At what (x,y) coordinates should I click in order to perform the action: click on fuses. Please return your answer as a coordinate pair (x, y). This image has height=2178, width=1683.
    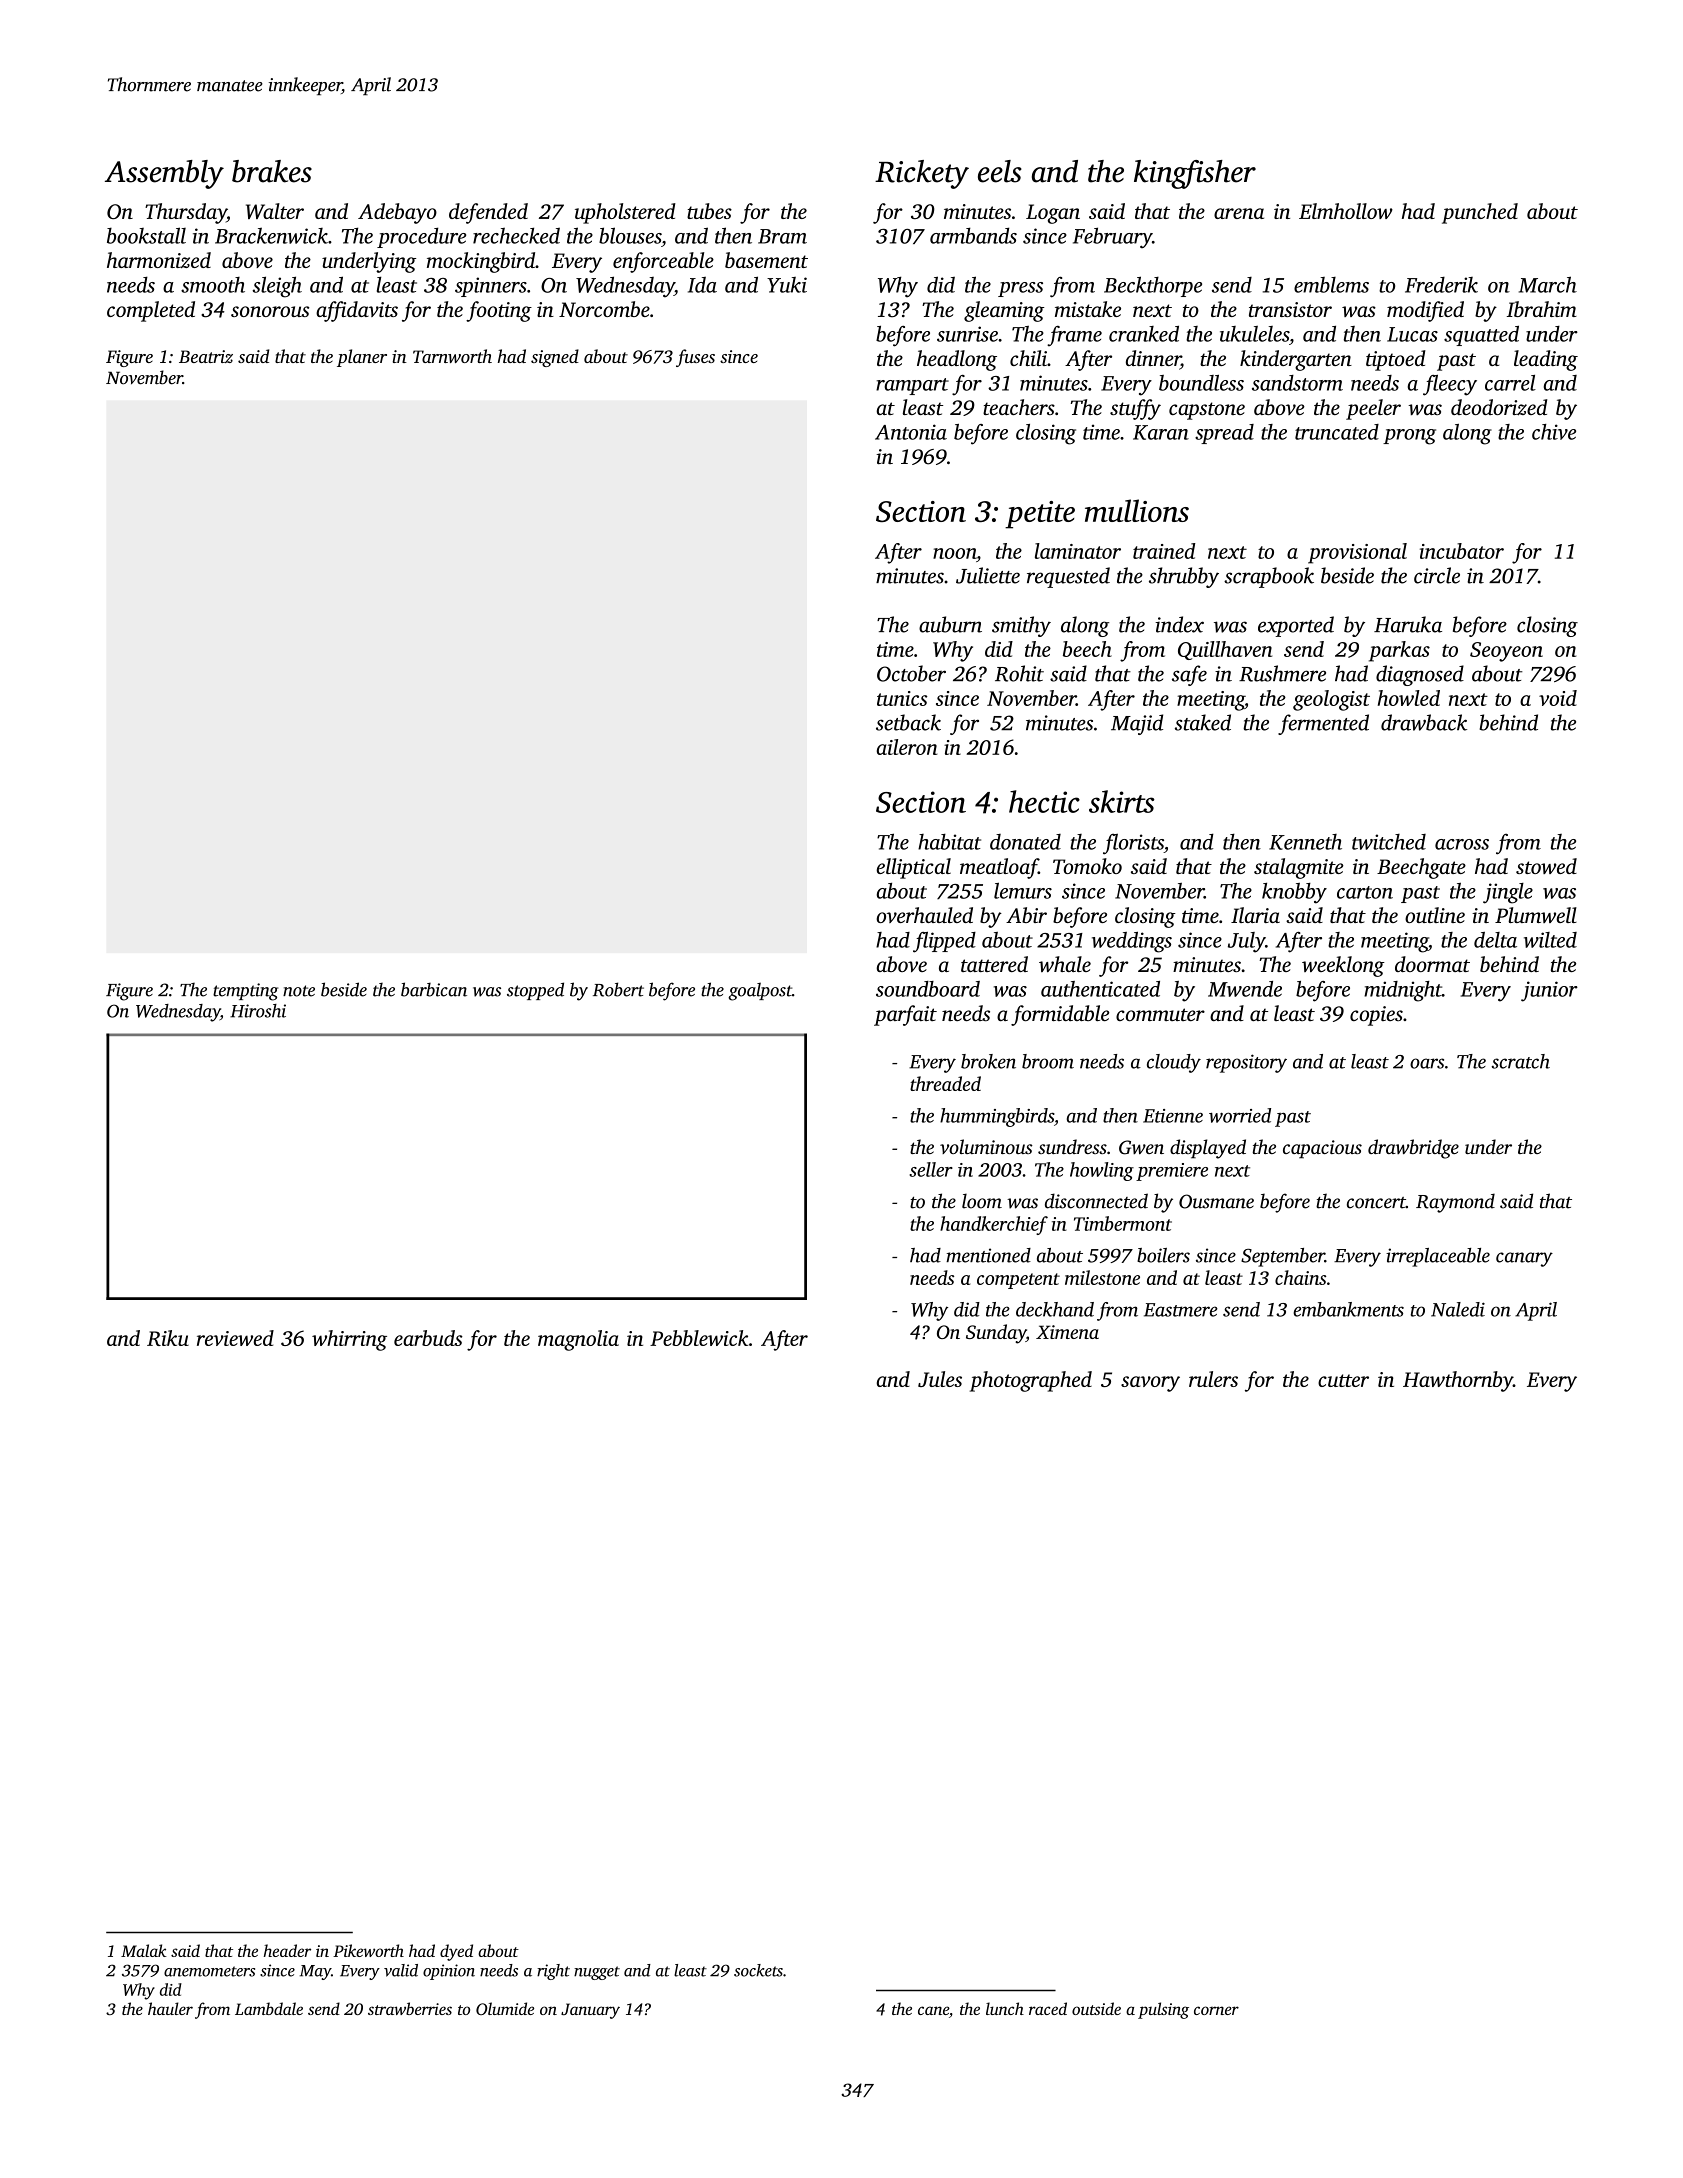
    Looking at the image, I should click on (695, 358).
